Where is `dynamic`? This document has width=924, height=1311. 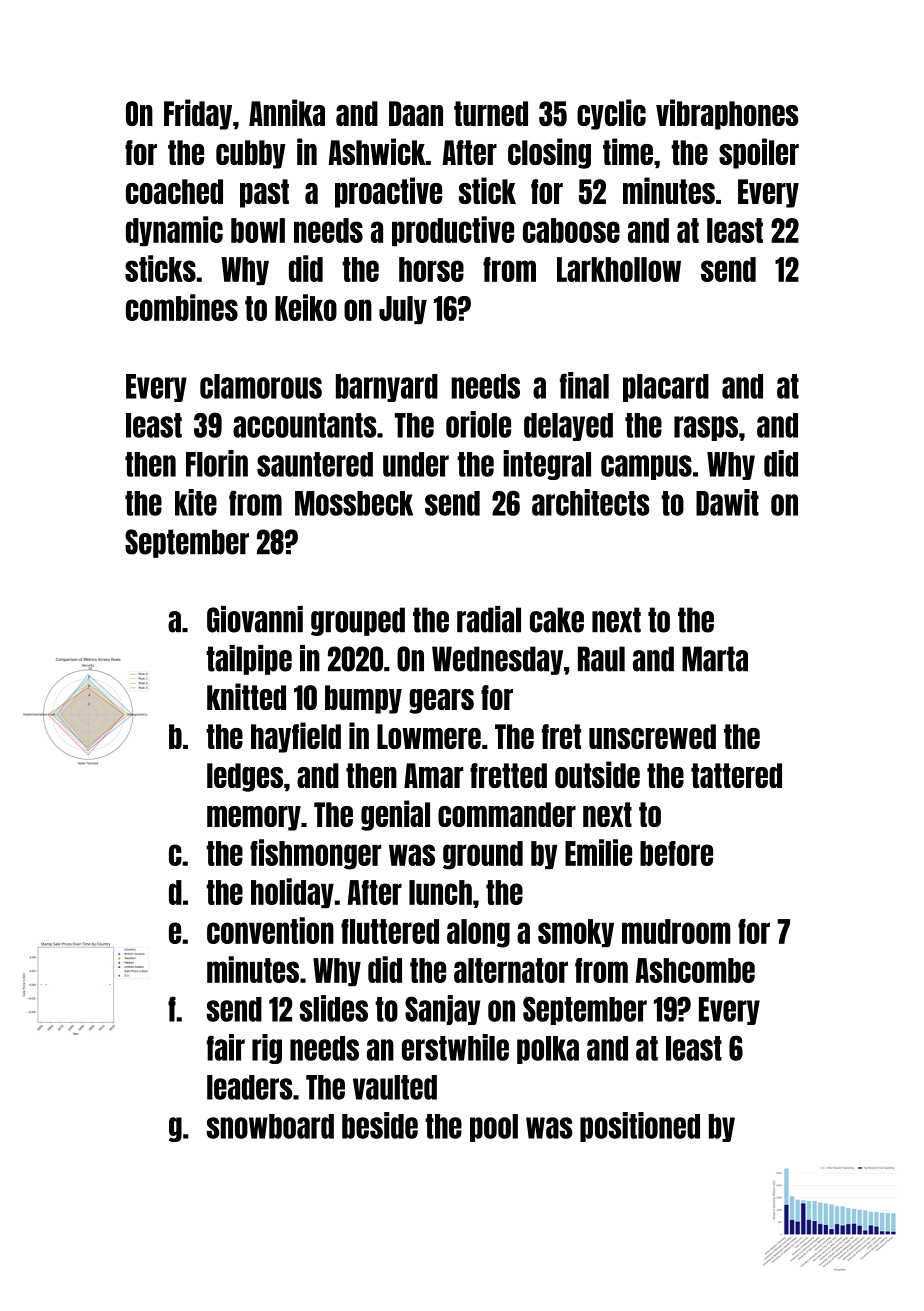 dynamic is located at coordinates (174, 231).
